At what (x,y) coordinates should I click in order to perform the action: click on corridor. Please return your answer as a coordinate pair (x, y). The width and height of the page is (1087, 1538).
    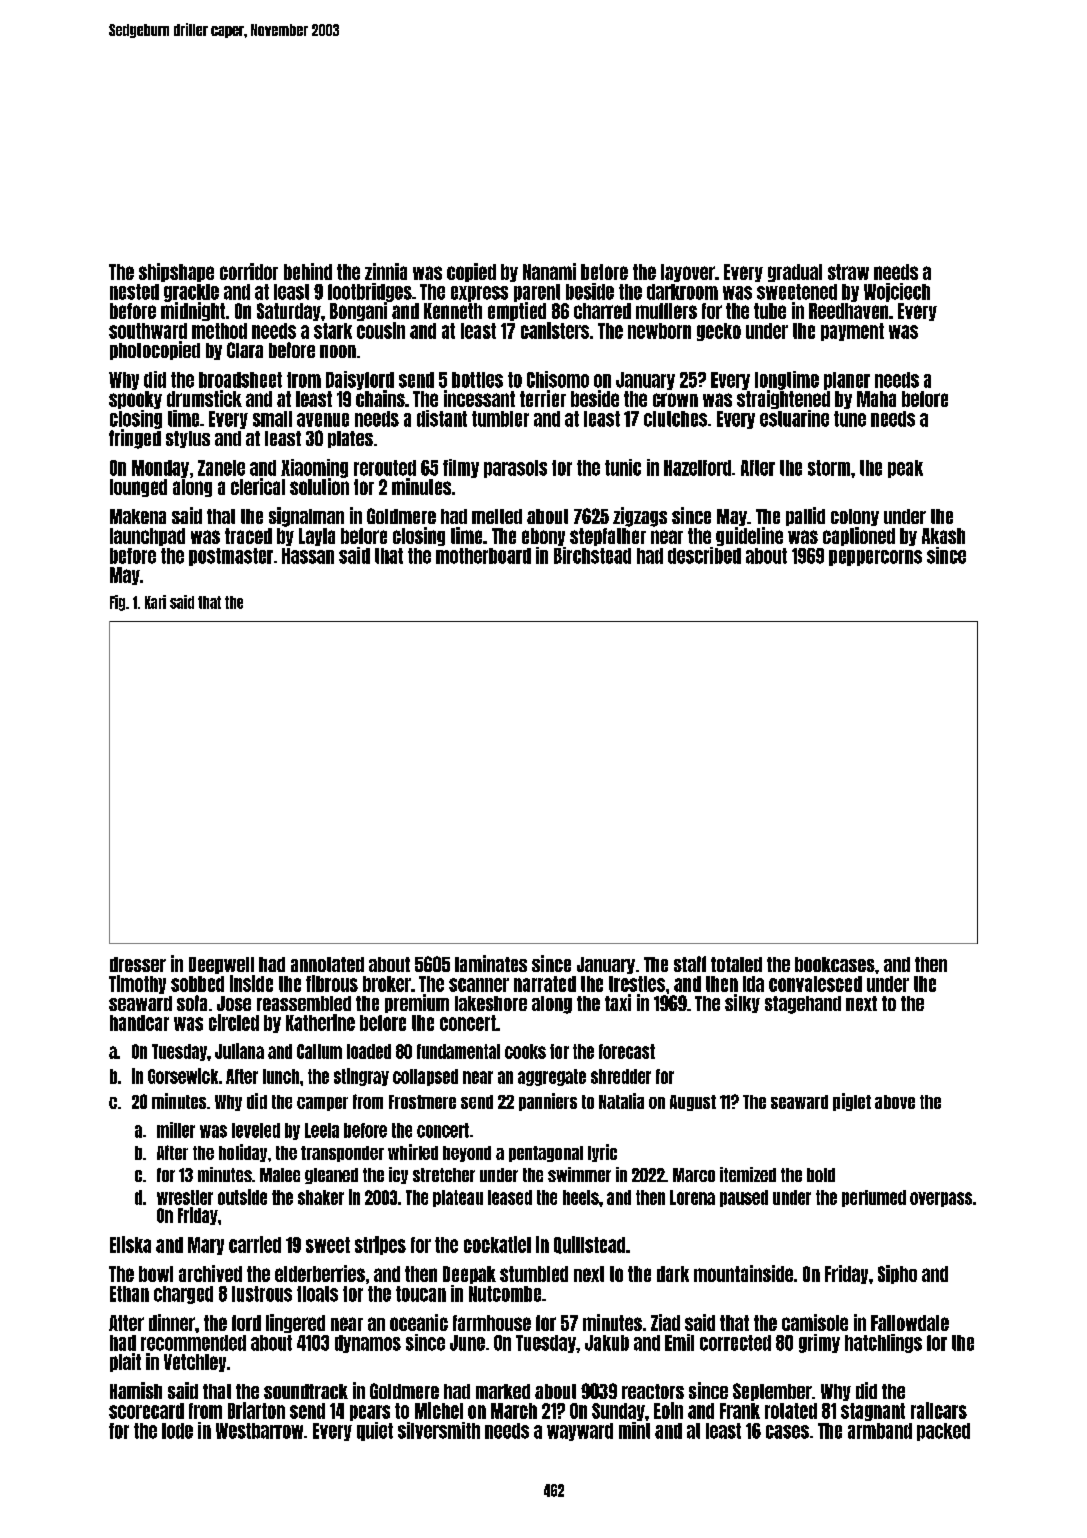
    Looking at the image, I should click on (249, 271).
